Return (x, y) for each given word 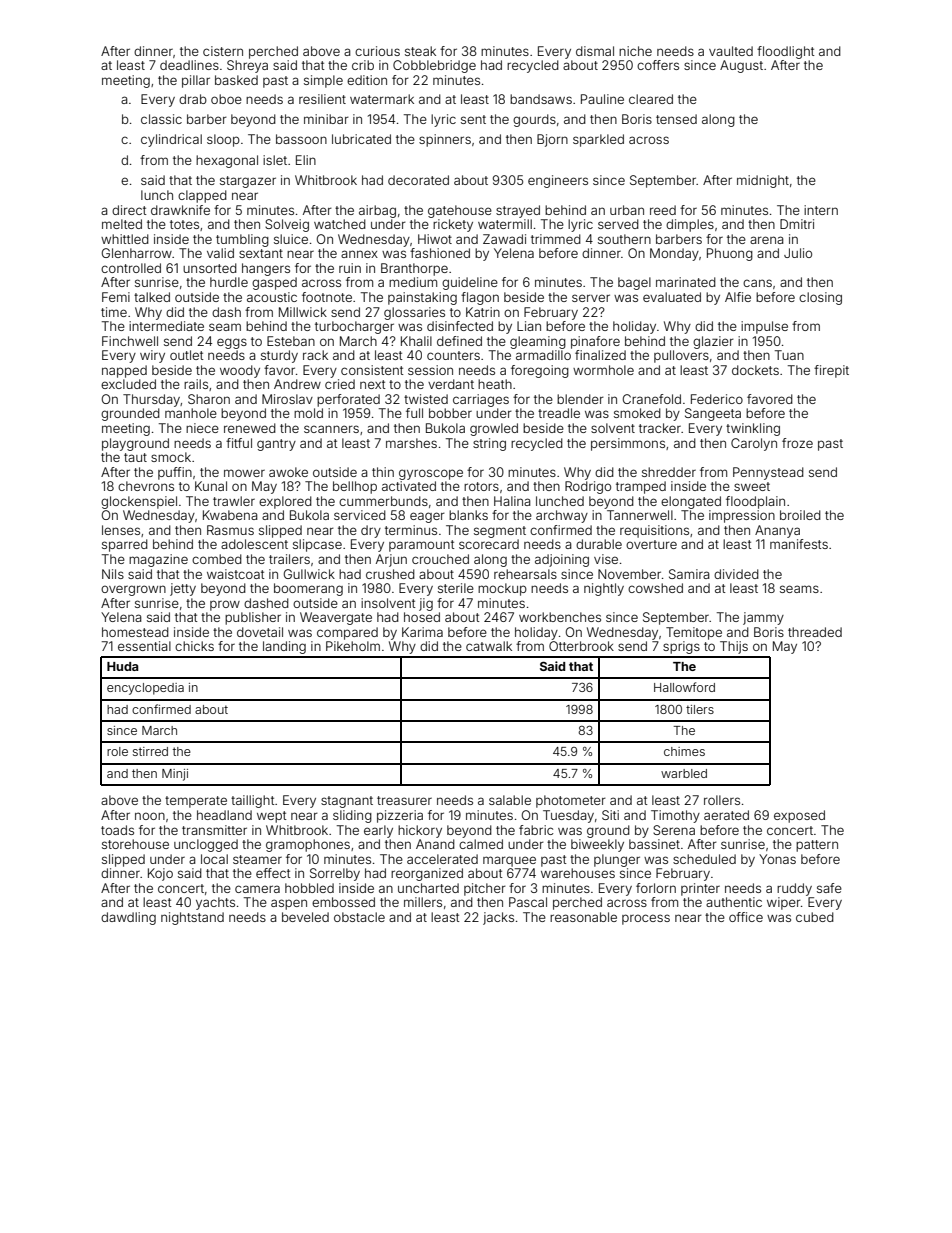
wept (272, 817)
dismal (595, 51)
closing (820, 298)
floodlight (786, 52)
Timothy (675, 816)
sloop (223, 140)
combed (217, 559)
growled (494, 429)
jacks (498, 918)
